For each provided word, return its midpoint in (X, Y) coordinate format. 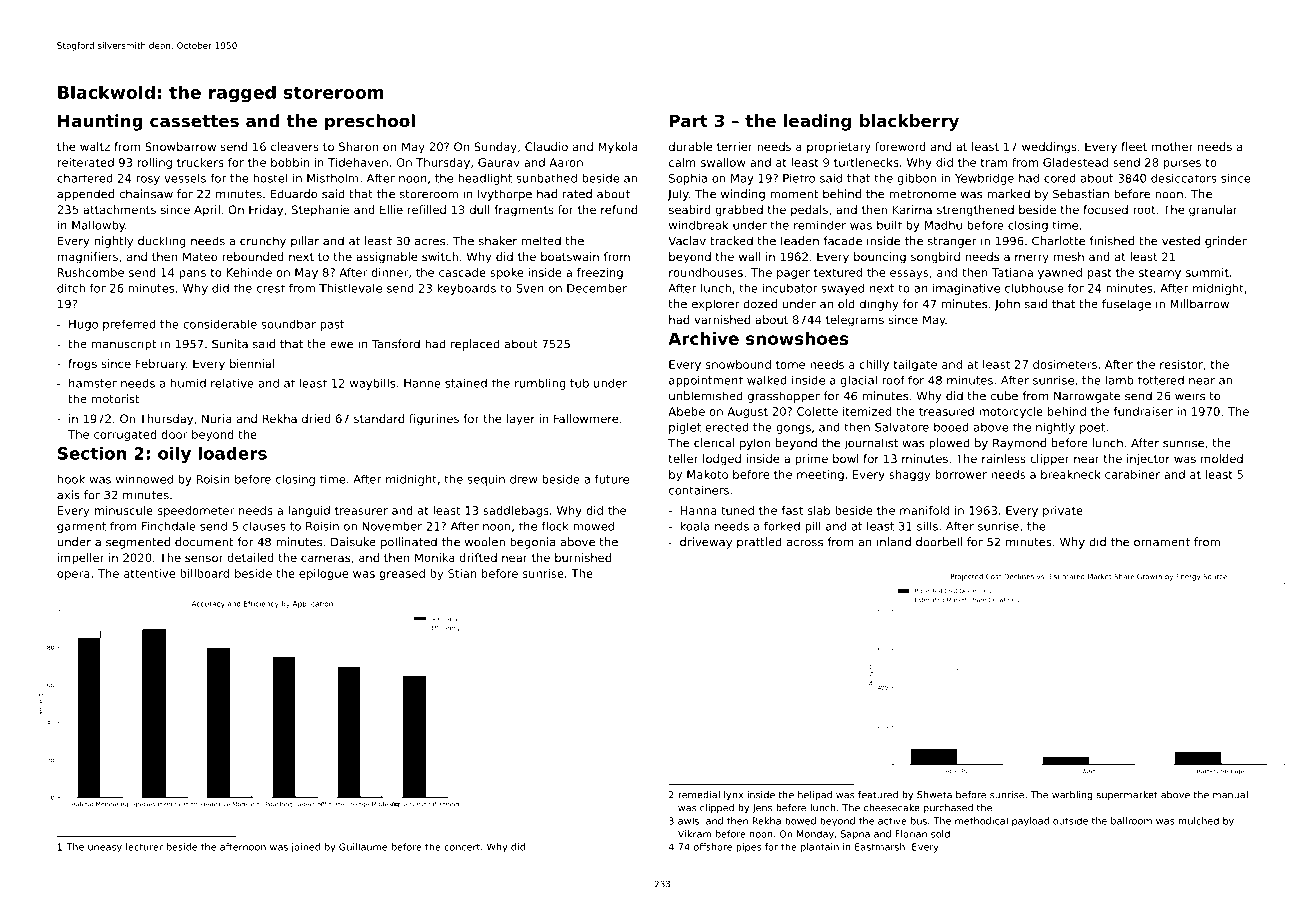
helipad (815, 795)
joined (305, 848)
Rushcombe (91, 272)
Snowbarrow (180, 146)
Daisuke (353, 542)
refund (619, 209)
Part (689, 121)
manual (1230, 795)
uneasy (105, 849)
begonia (533, 543)
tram (993, 162)
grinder (1226, 242)
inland (894, 542)
